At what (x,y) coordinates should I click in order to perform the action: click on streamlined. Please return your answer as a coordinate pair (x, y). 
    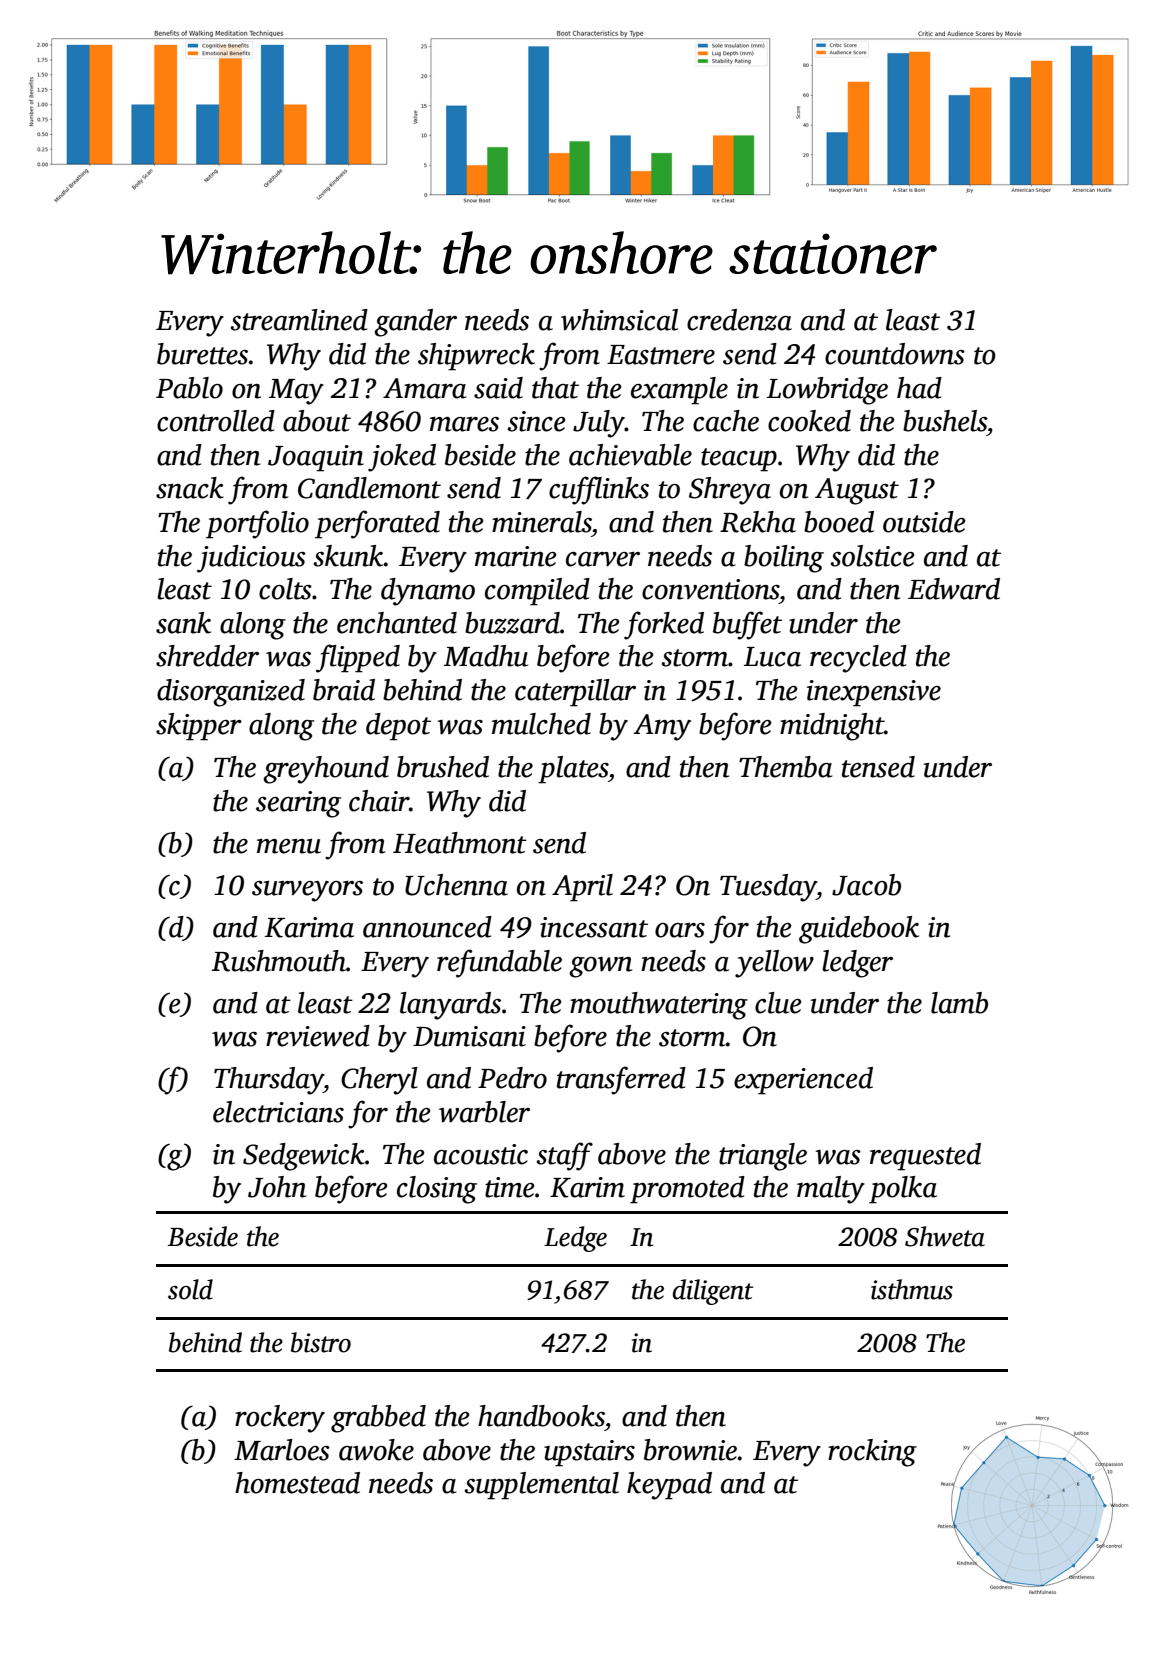
    Looking at the image, I should click on (299, 320).
